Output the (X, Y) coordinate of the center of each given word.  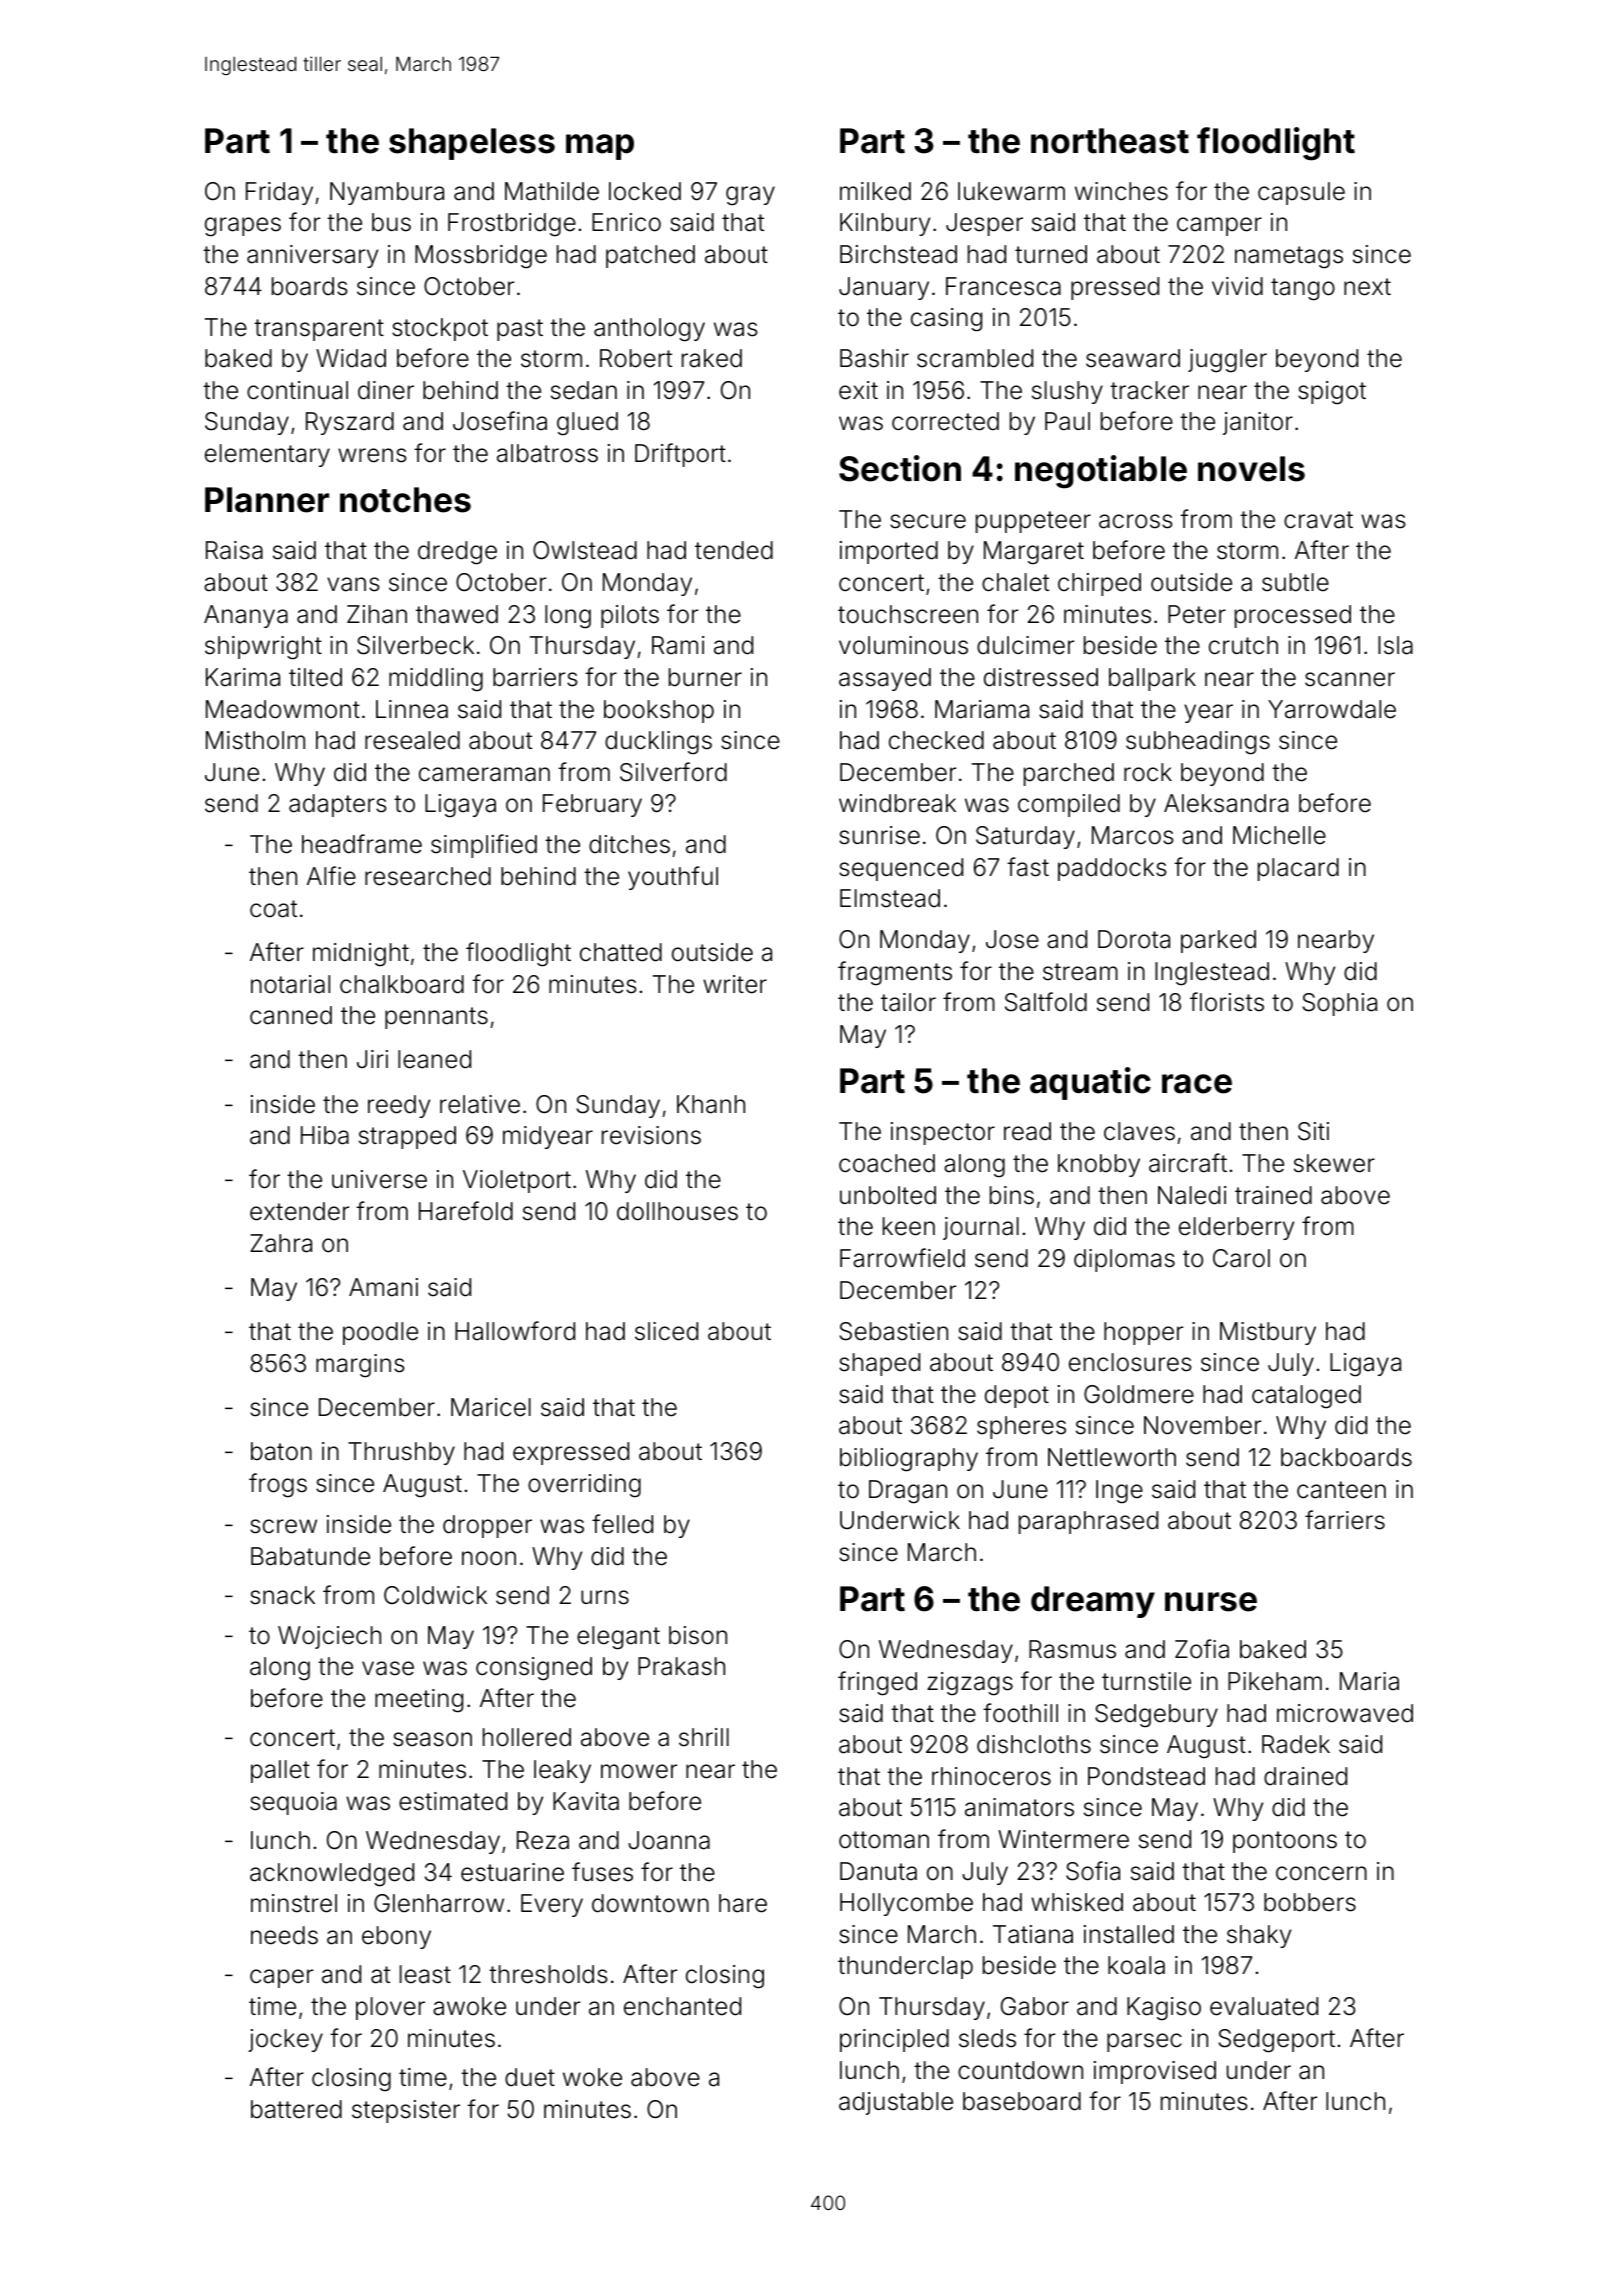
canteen (1341, 1490)
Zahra (281, 1243)
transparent (319, 330)
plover (390, 2008)
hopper (1143, 1333)
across (1136, 521)
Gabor (1035, 2006)
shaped (879, 1364)
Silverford (673, 772)
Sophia (1339, 1004)
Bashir (874, 358)
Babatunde (310, 1556)
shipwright (263, 648)
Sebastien (893, 1331)
